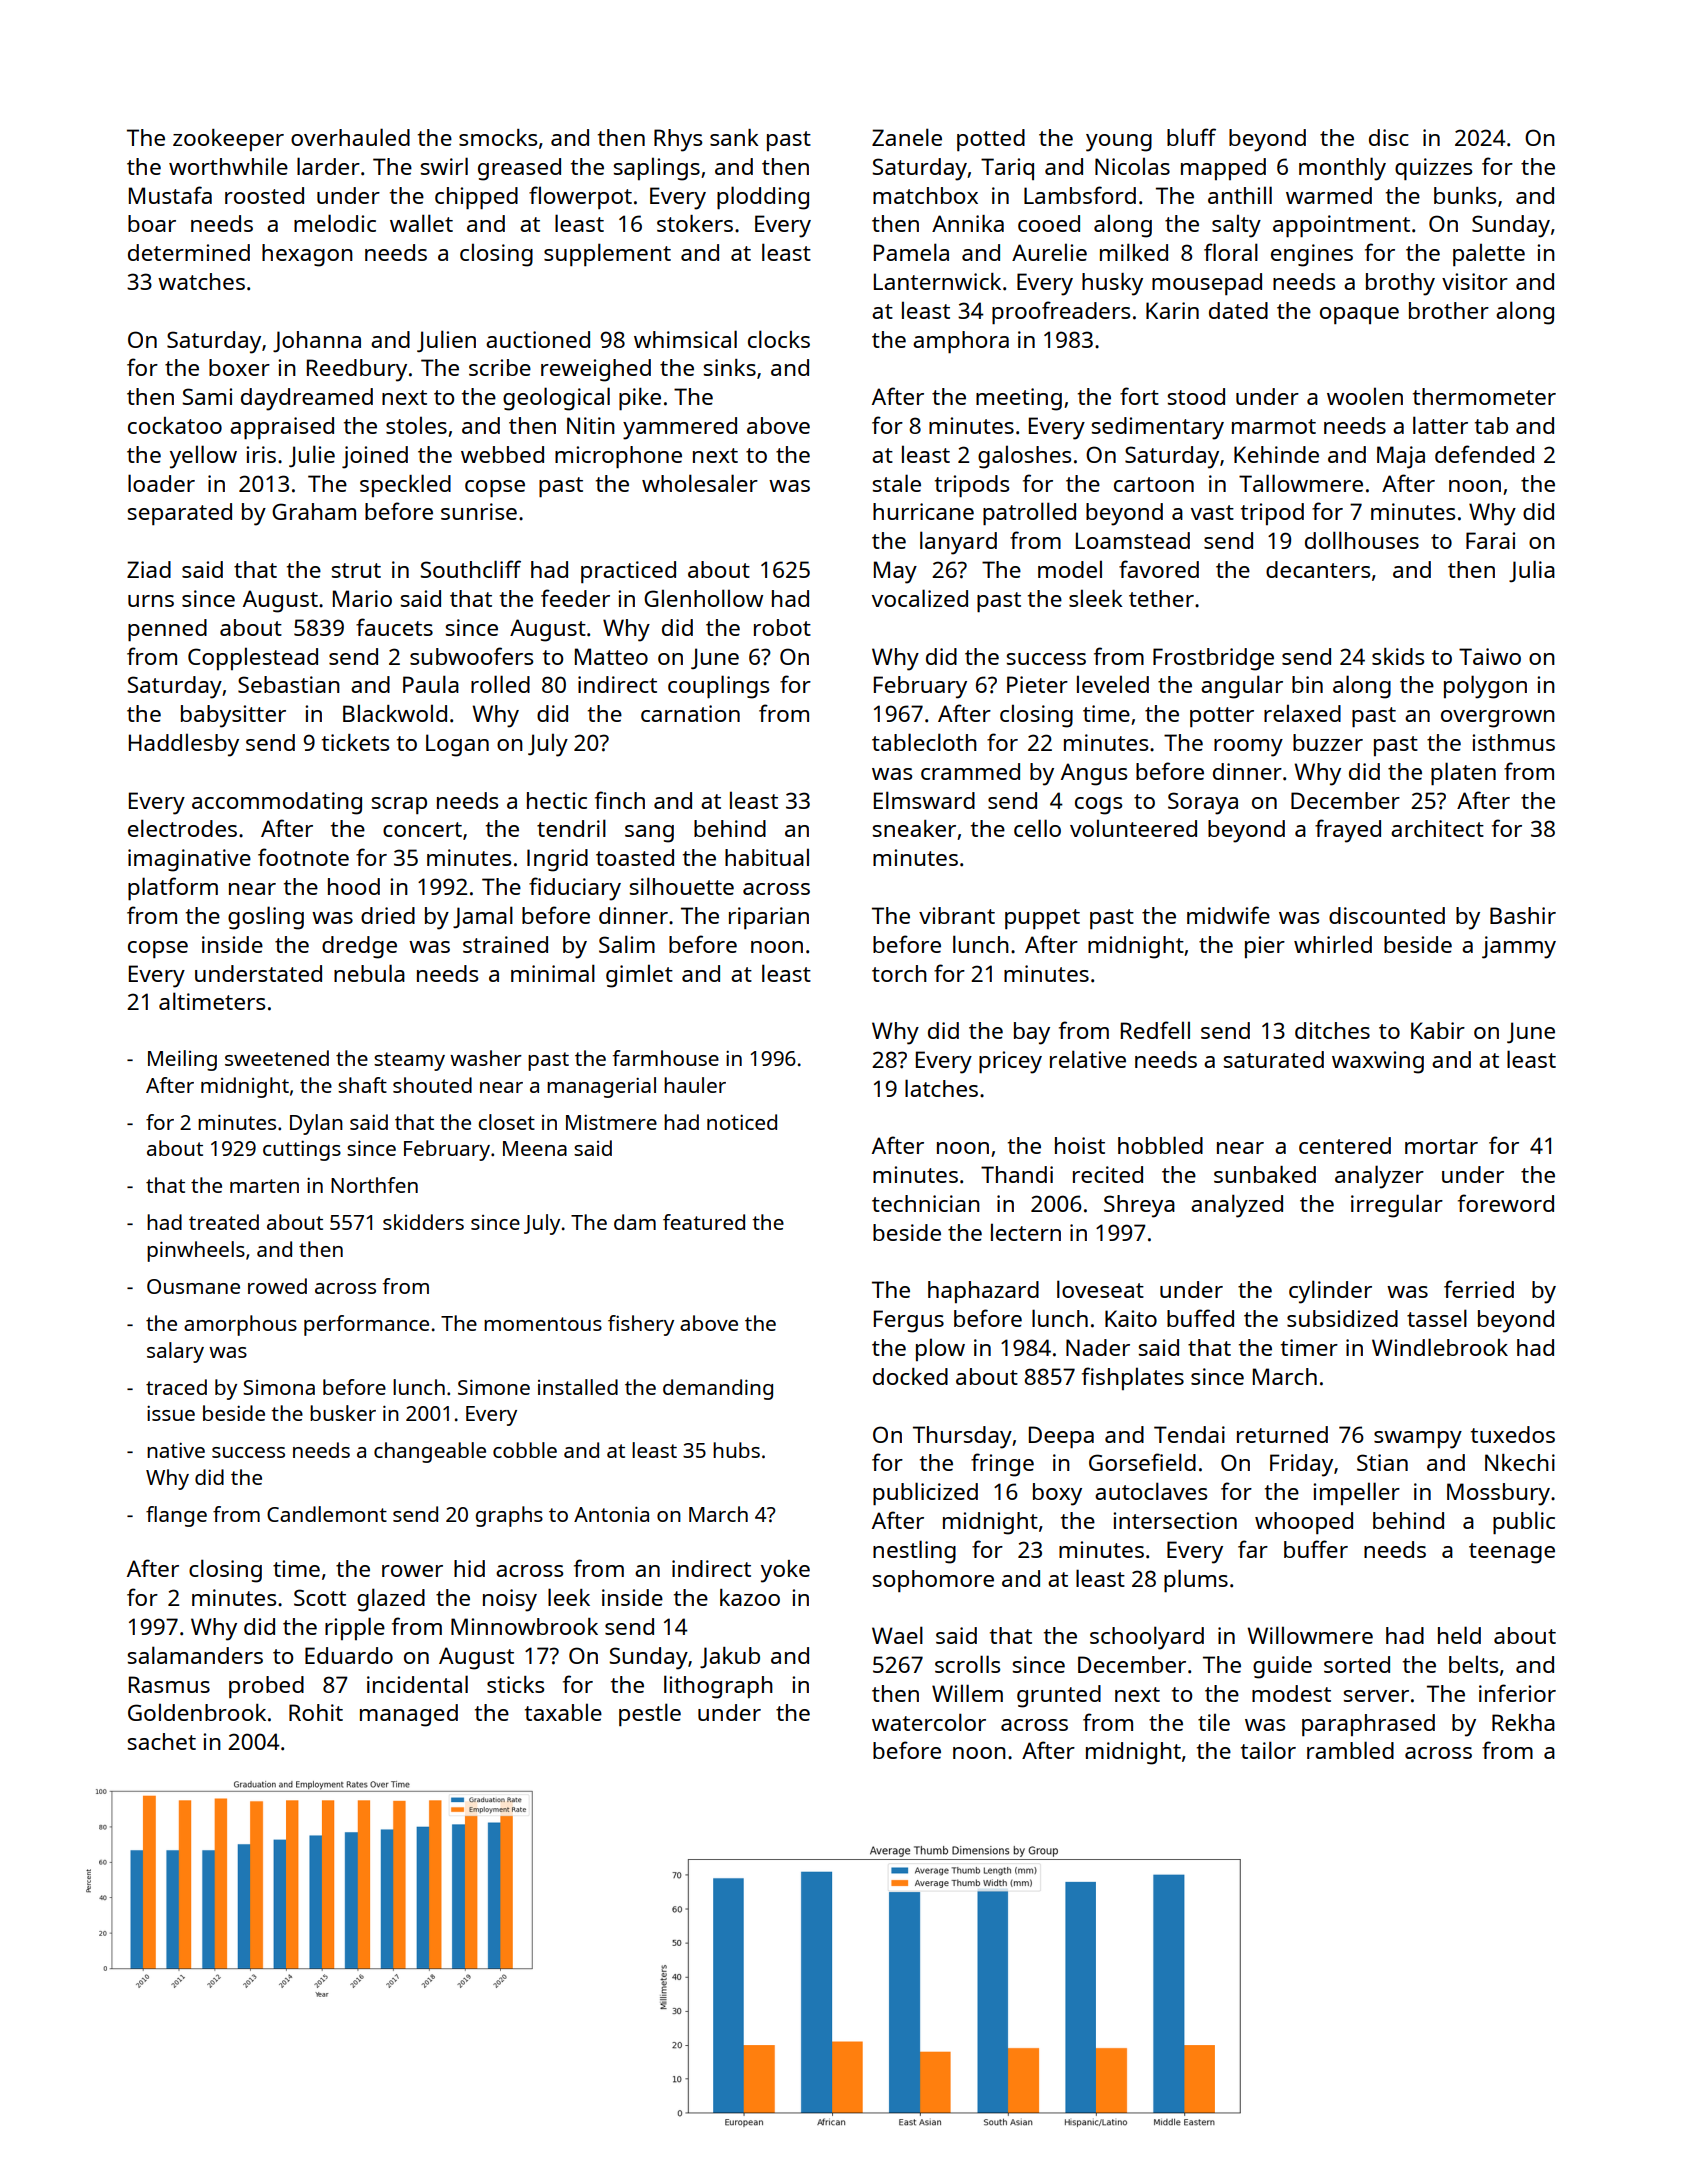 The width and height of the screenshot is (1683, 2178). I want to click on ferried, so click(1479, 1289).
